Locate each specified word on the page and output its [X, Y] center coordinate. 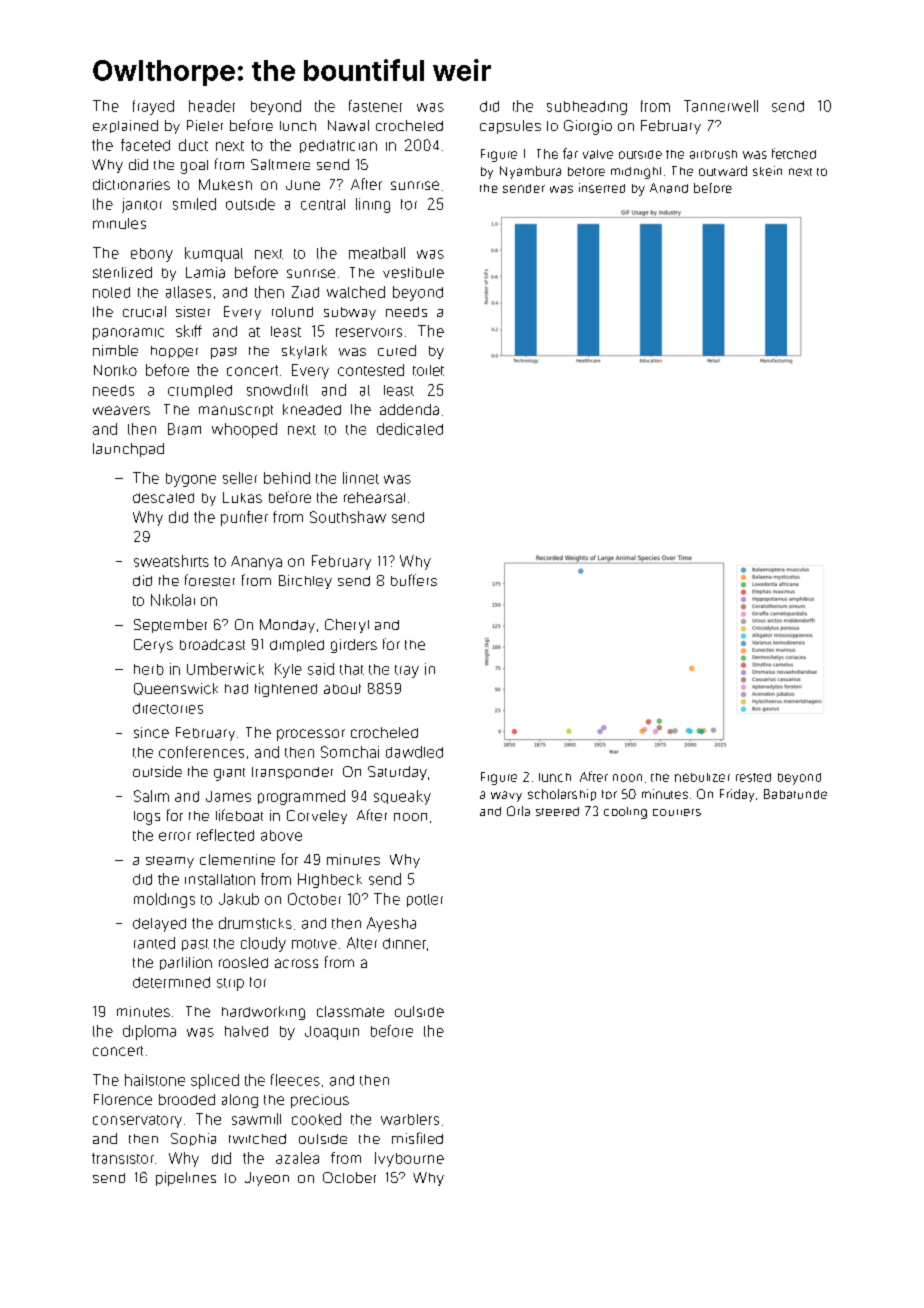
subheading [587, 108]
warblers [410, 1119]
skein [767, 171]
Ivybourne [409, 1159]
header [212, 106]
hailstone [155, 1080]
